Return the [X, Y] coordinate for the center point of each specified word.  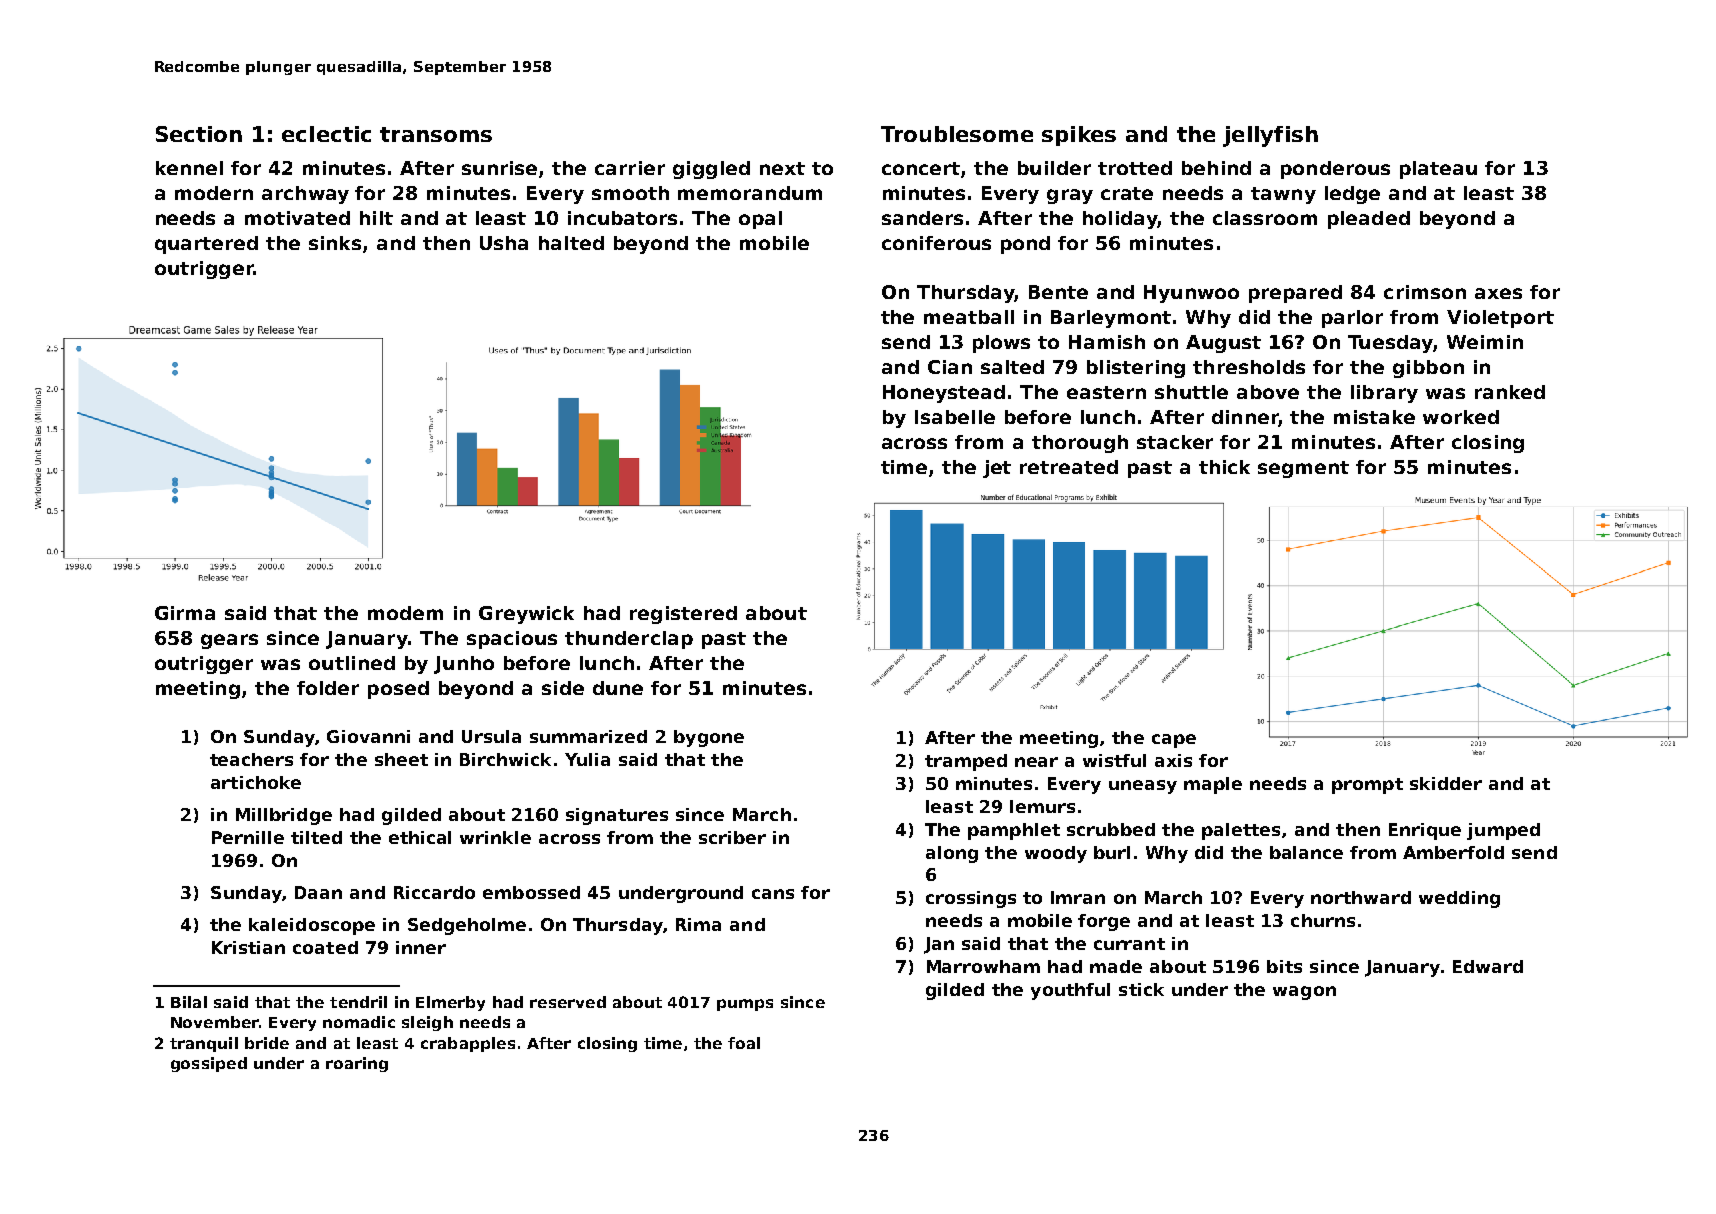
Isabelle [955, 417]
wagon [1304, 993]
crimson [1425, 292]
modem [405, 613]
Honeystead [944, 394]
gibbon [1428, 369]
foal [744, 1043]
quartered [206, 245]
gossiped [209, 1064]
